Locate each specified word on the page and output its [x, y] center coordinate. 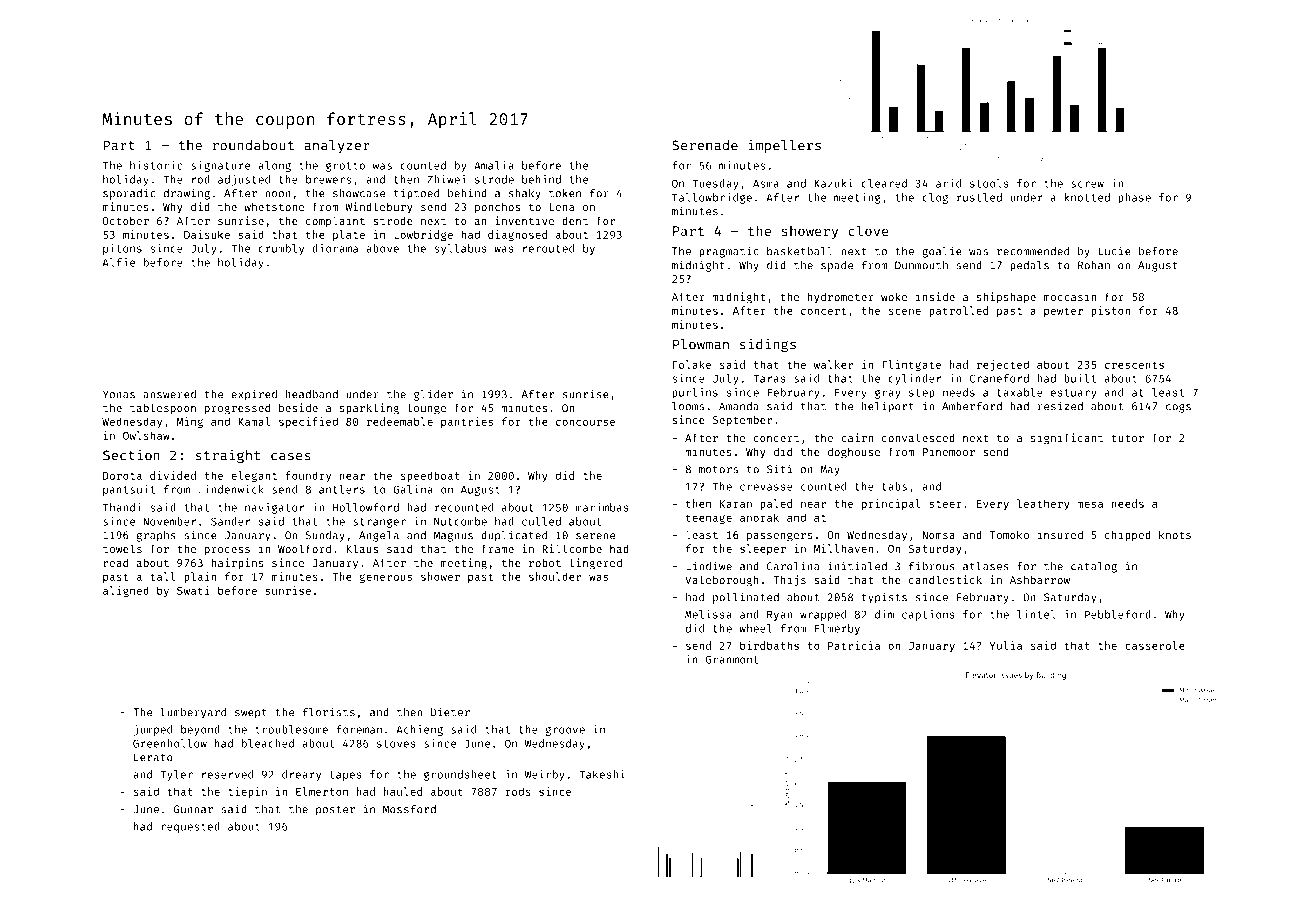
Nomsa [938, 535]
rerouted [548, 248]
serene [595, 536]
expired [254, 395]
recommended [1033, 251]
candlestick [945, 579]
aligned [126, 591]
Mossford [409, 809]
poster [335, 811]
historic [156, 165]
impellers [785, 146]
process [227, 551]
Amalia [494, 165]
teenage [709, 519]
